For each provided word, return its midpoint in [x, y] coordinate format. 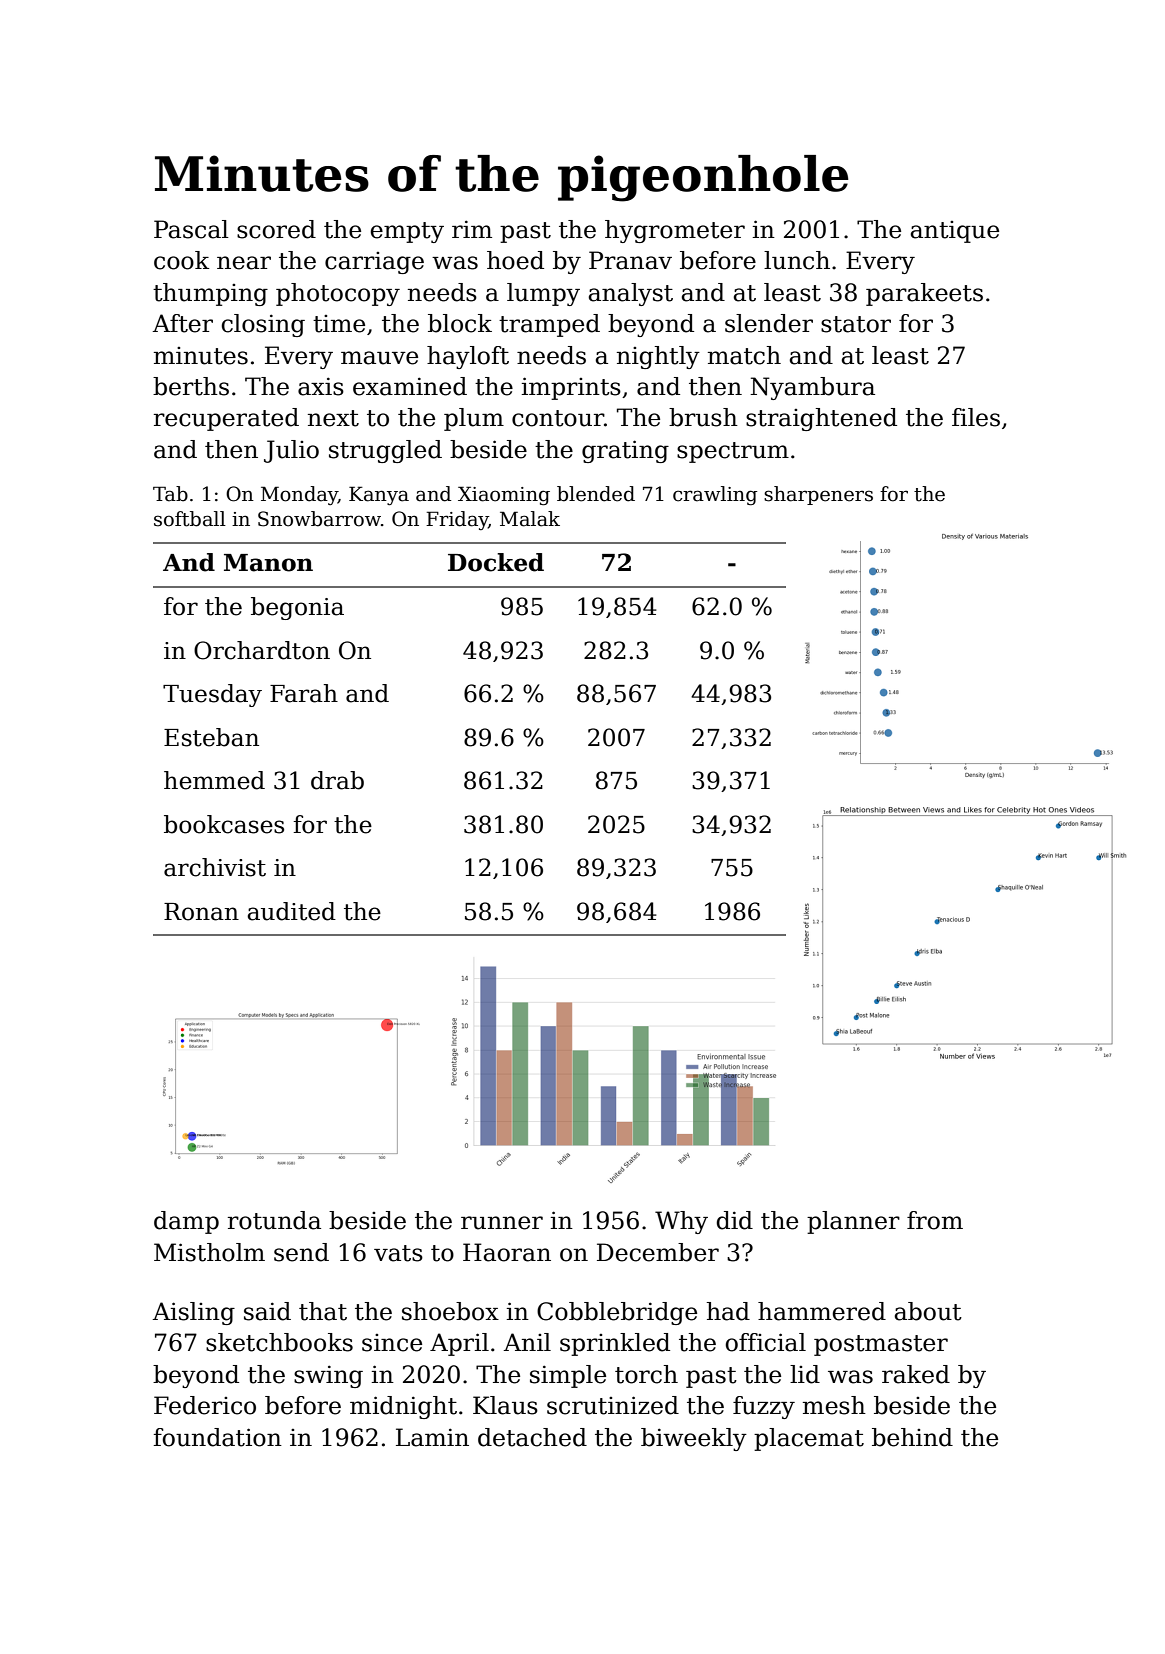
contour [558, 418]
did [735, 1220]
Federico [205, 1405]
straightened [821, 419]
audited [291, 911]
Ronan [201, 912]
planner [853, 1222]
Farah [304, 693]
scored [276, 229]
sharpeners [818, 495]
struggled [385, 451]
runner [502, 1223]
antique [955, 232]
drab [337, 780]
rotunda [274, 1220]
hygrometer [675, 231]
